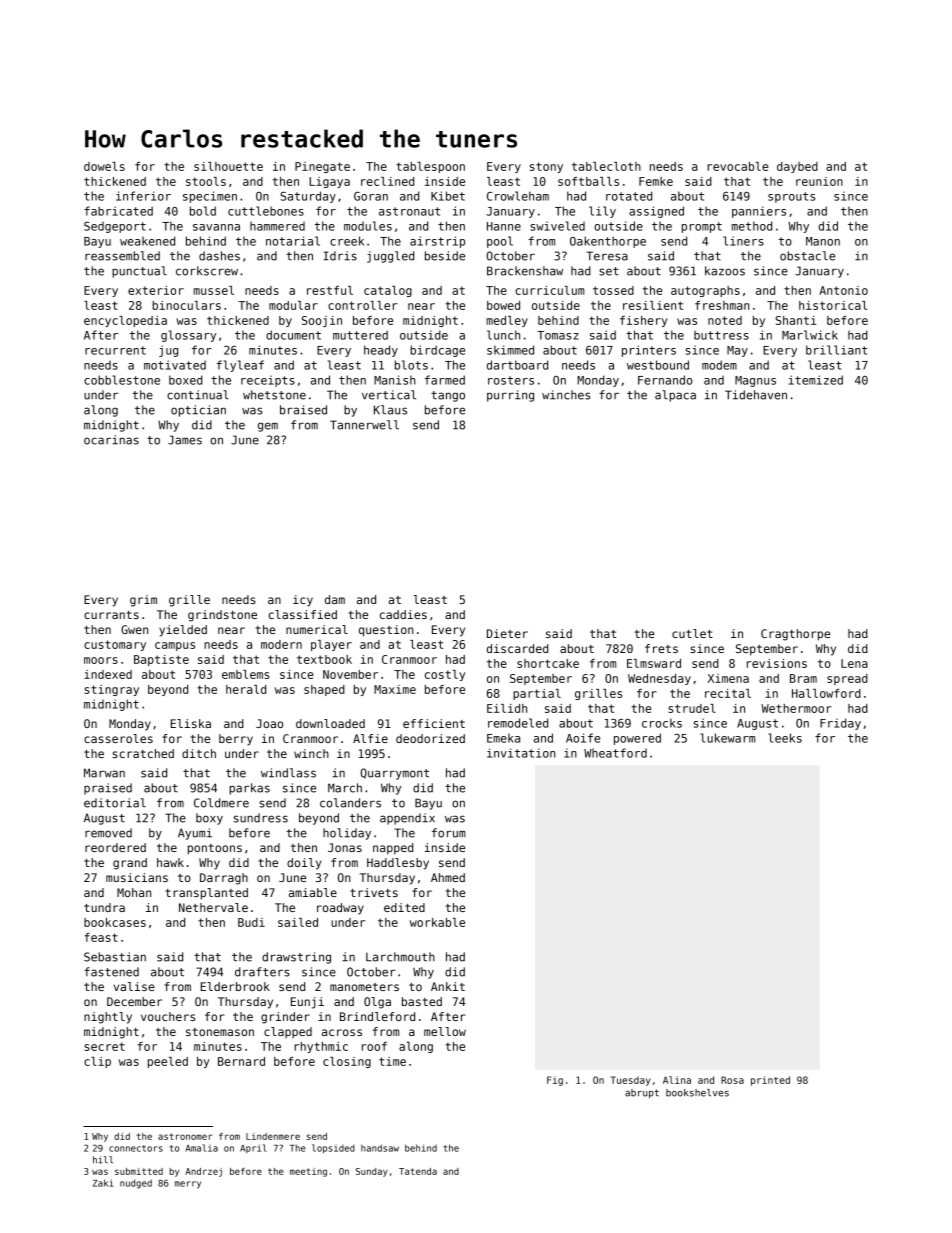  What do you see at coordinates (371, 196) in the image?
I see `Goran` at bounding box center [371, 196].
